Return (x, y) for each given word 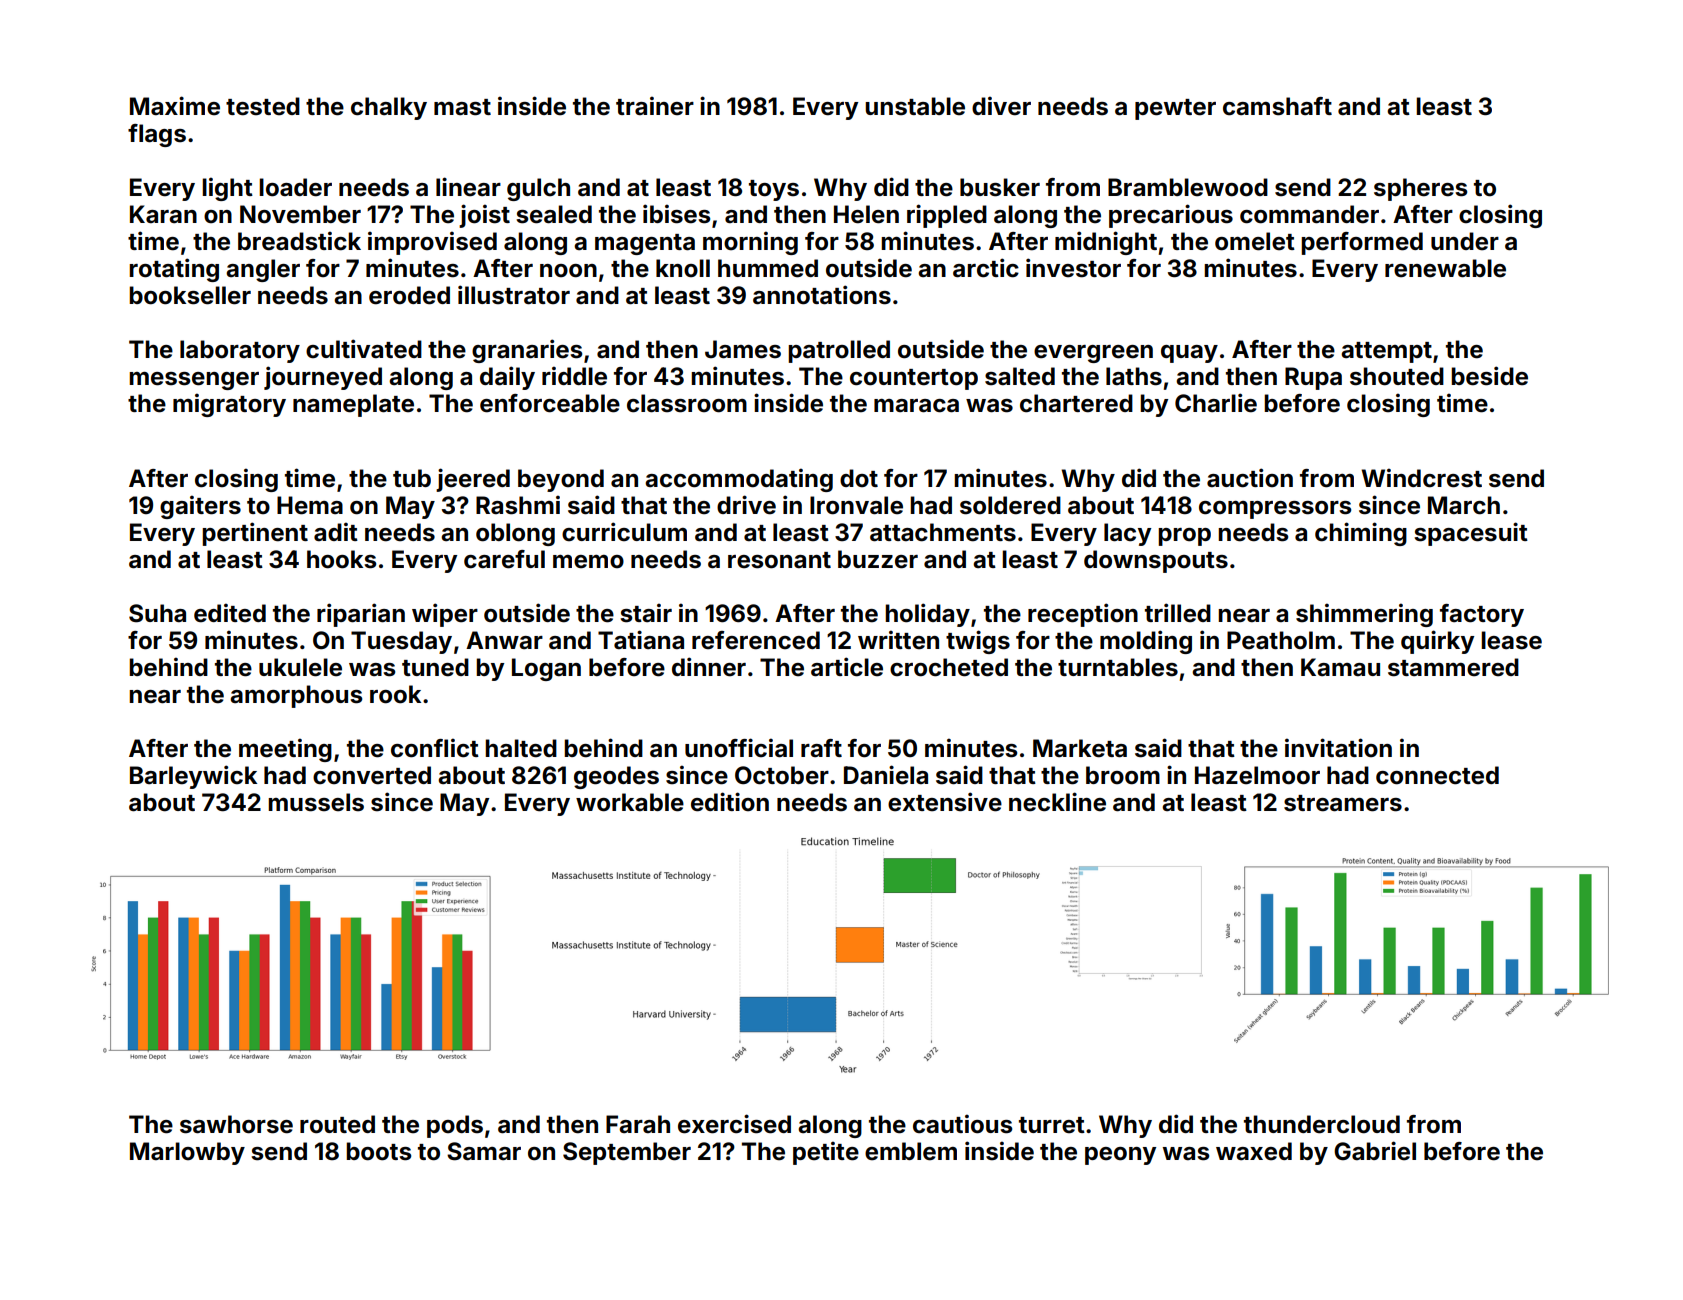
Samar (484, 1151)
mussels (316, 802)
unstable (915, 106)
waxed (1254, 1151)
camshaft (1277, 106)
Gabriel (1375, 1151)
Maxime (175, 106)
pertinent (255, 534)
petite (826, 1153)
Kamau (1340, 667)
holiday (927, 615)
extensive (945, 802)
